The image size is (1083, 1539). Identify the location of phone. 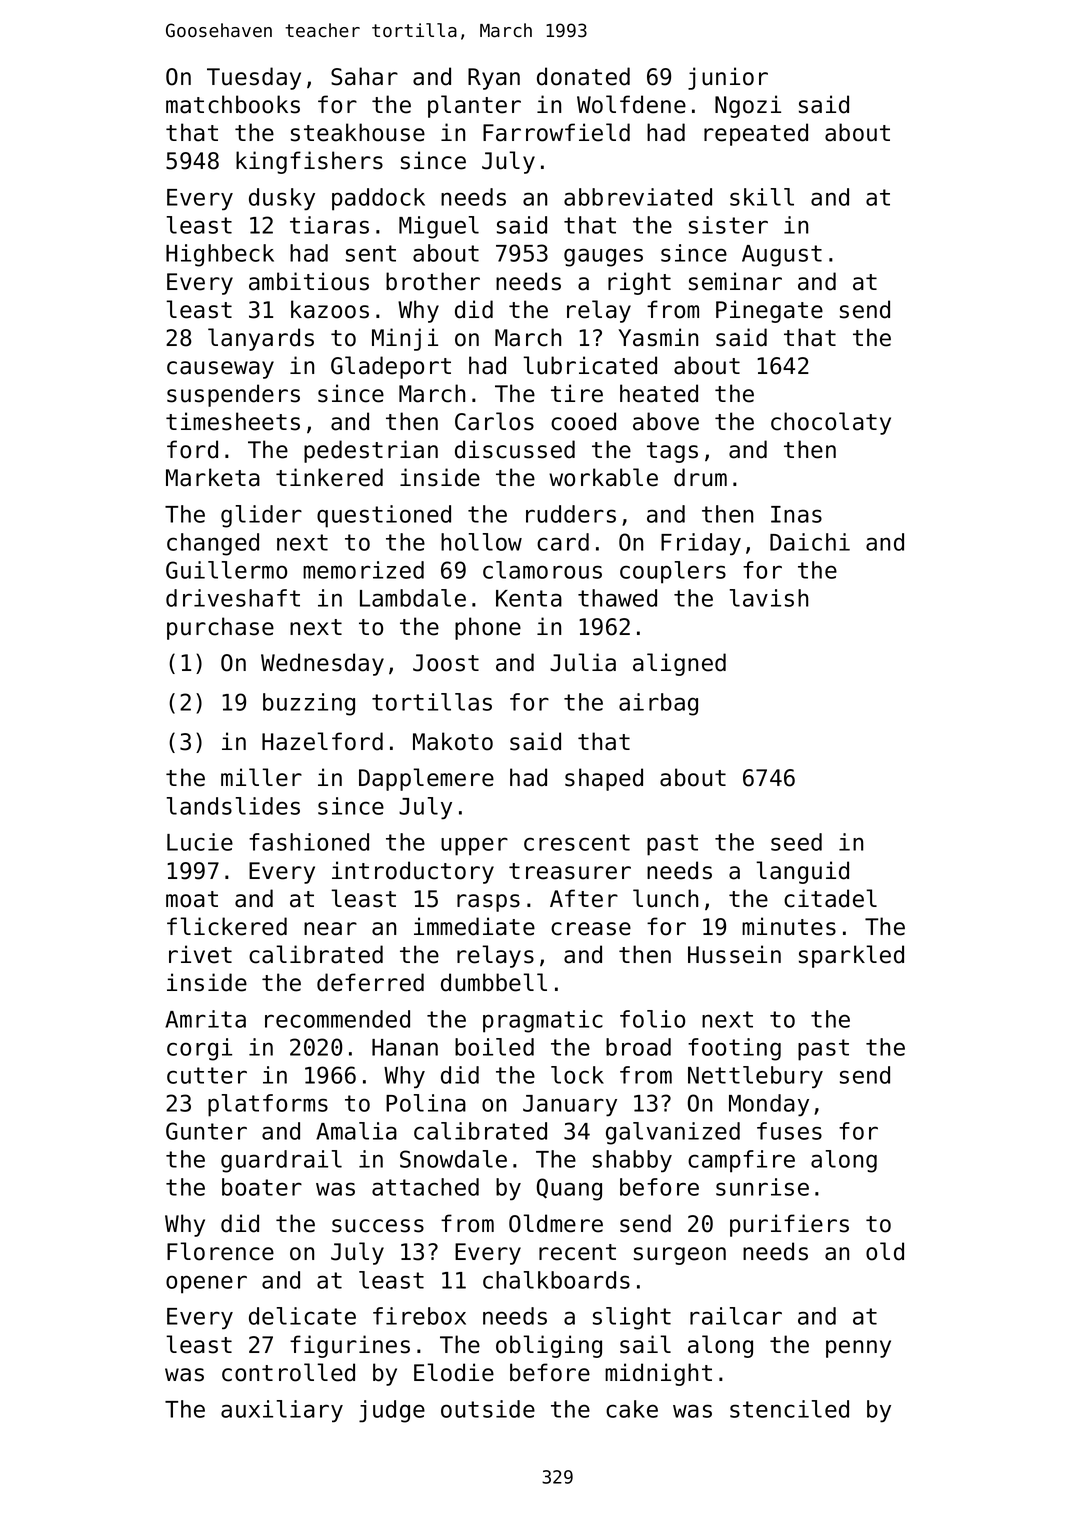
(488, 628).
